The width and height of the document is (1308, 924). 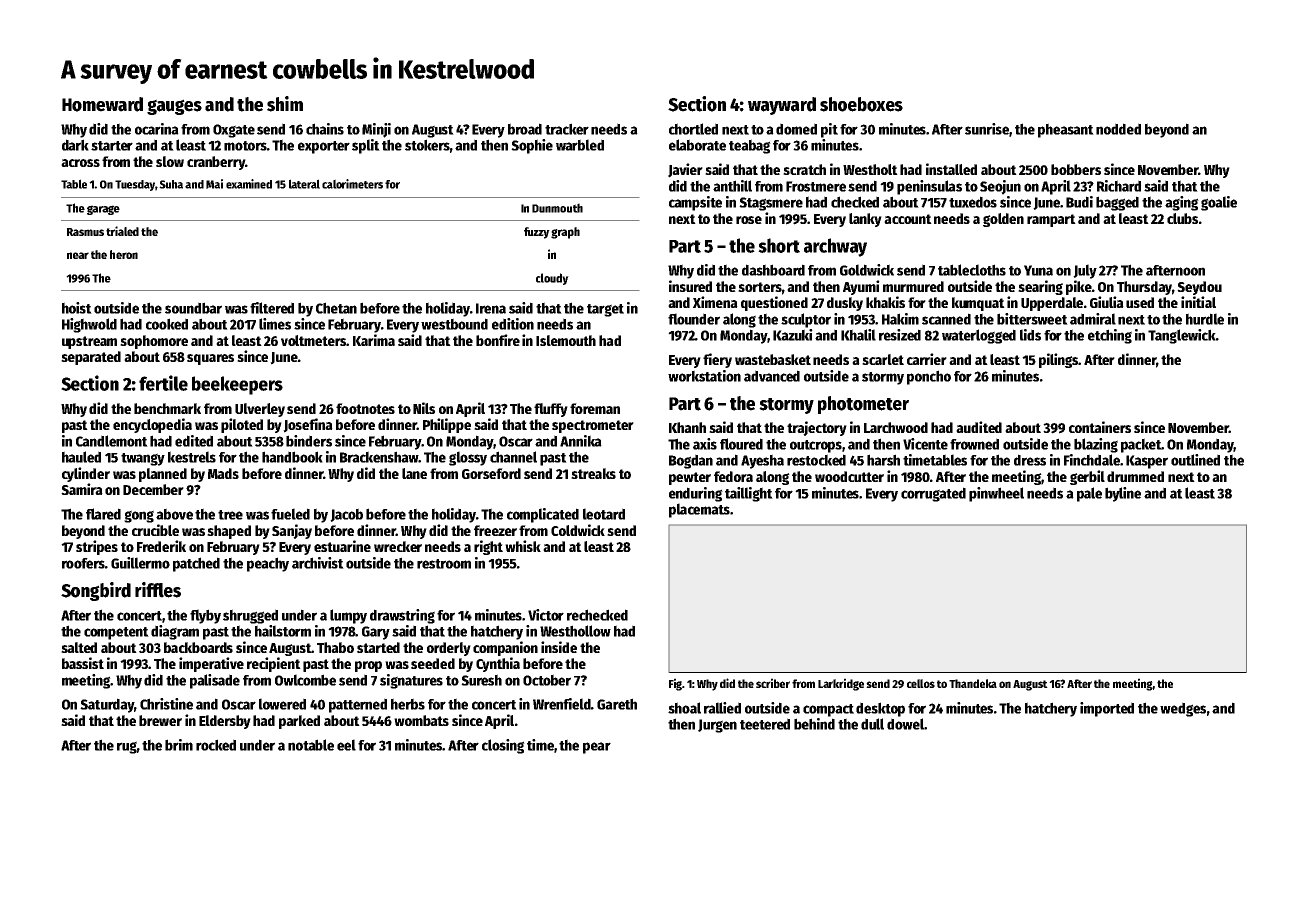 I want to click on Homeward, so click(x=102, y=104).
